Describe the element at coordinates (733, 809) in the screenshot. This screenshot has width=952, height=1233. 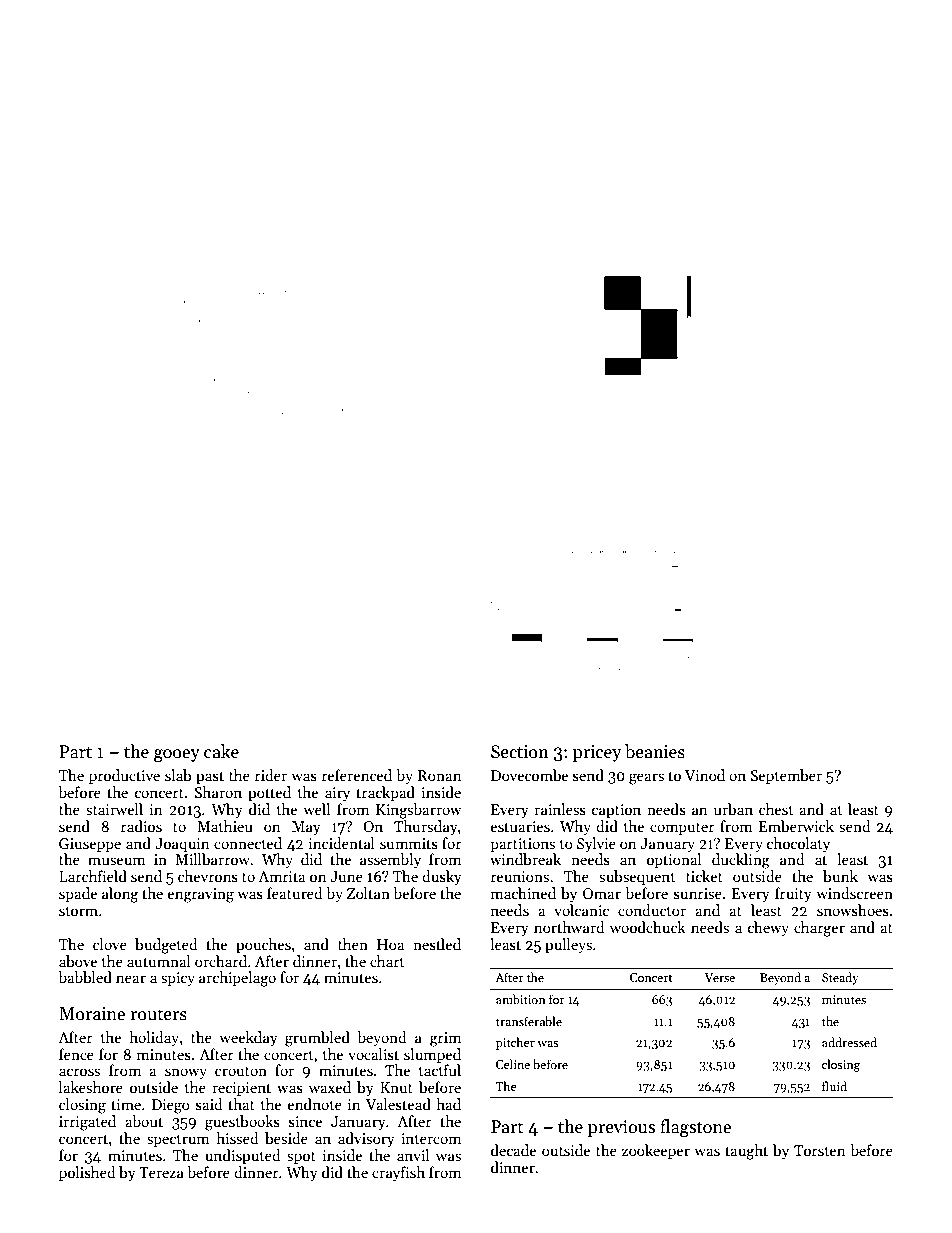
I see `urban` at that location.
